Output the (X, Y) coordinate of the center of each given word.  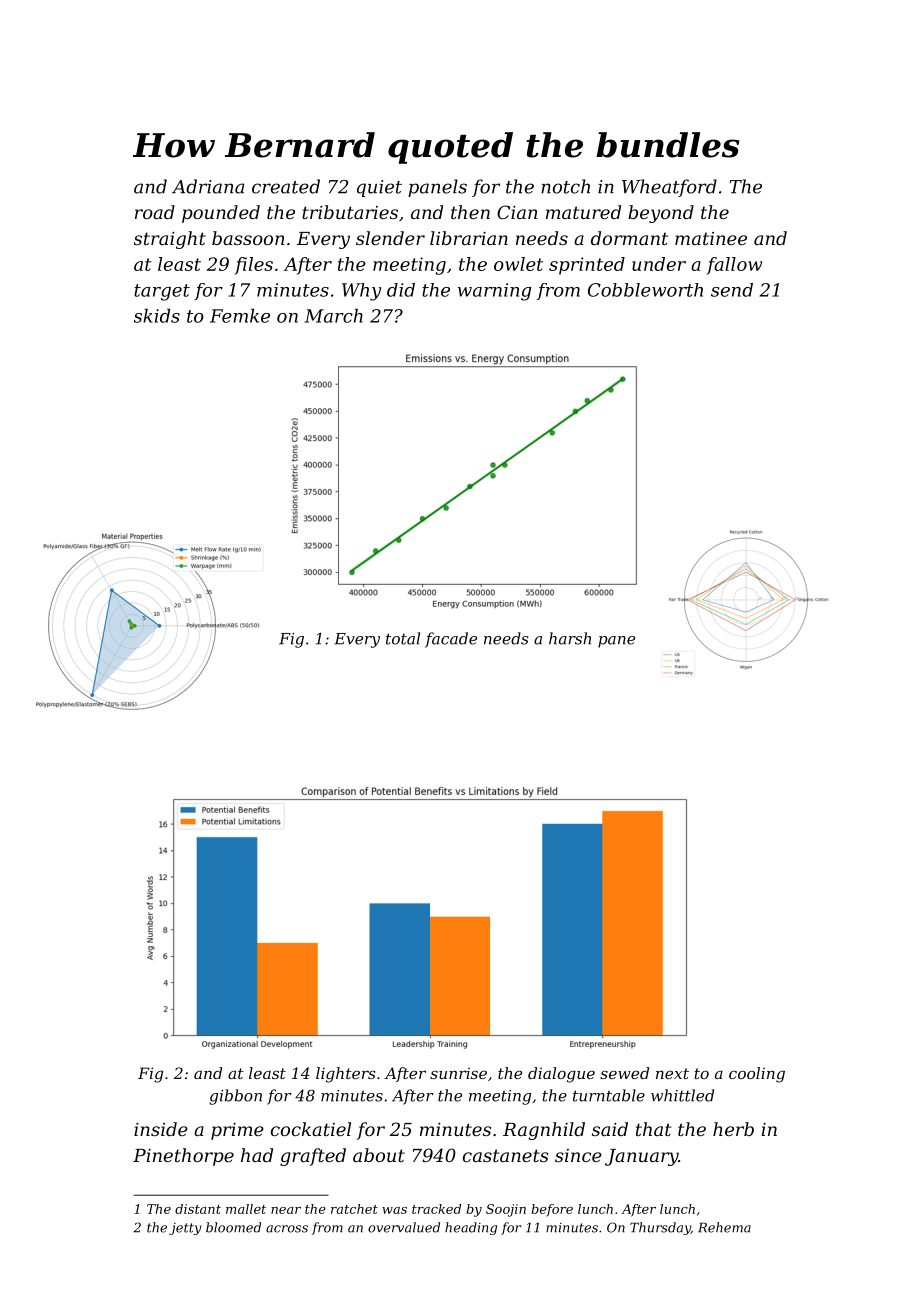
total (403, 638)
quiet (379, 188)
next (672, 1073)
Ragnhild (544, 1131)
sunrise (458, 1073)
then (470, 212)
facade (451, 640)
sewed (624, 1073)
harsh (570, 638)
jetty (185, 1229)
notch (565, 186)
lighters (346, 1075)
